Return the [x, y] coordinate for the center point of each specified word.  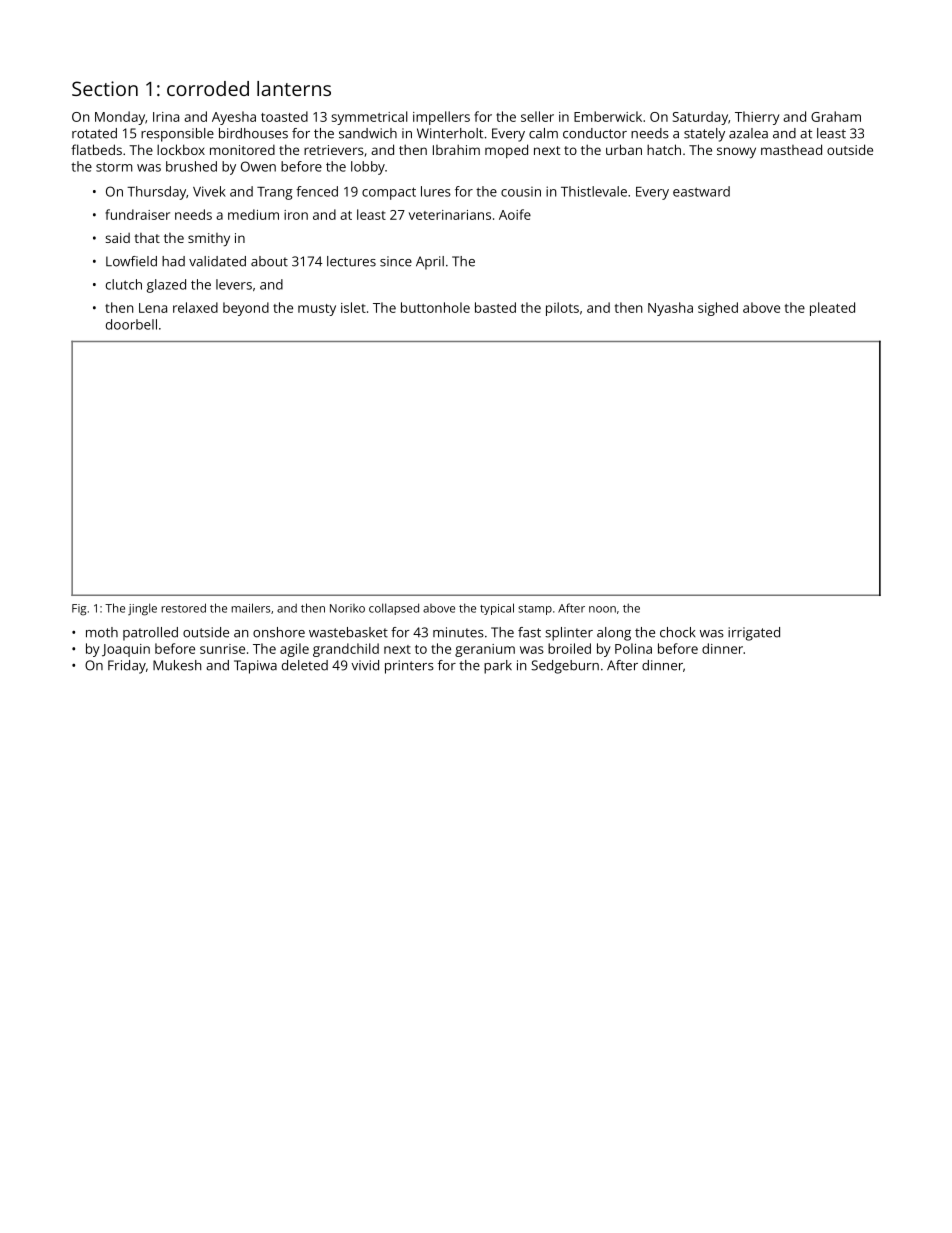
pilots [562, 309]
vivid [365, 665]
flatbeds [96, 149]
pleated [832, 309]
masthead [791, 149]
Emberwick [608, 116]
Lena [153, 308]
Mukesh [177, 665]
